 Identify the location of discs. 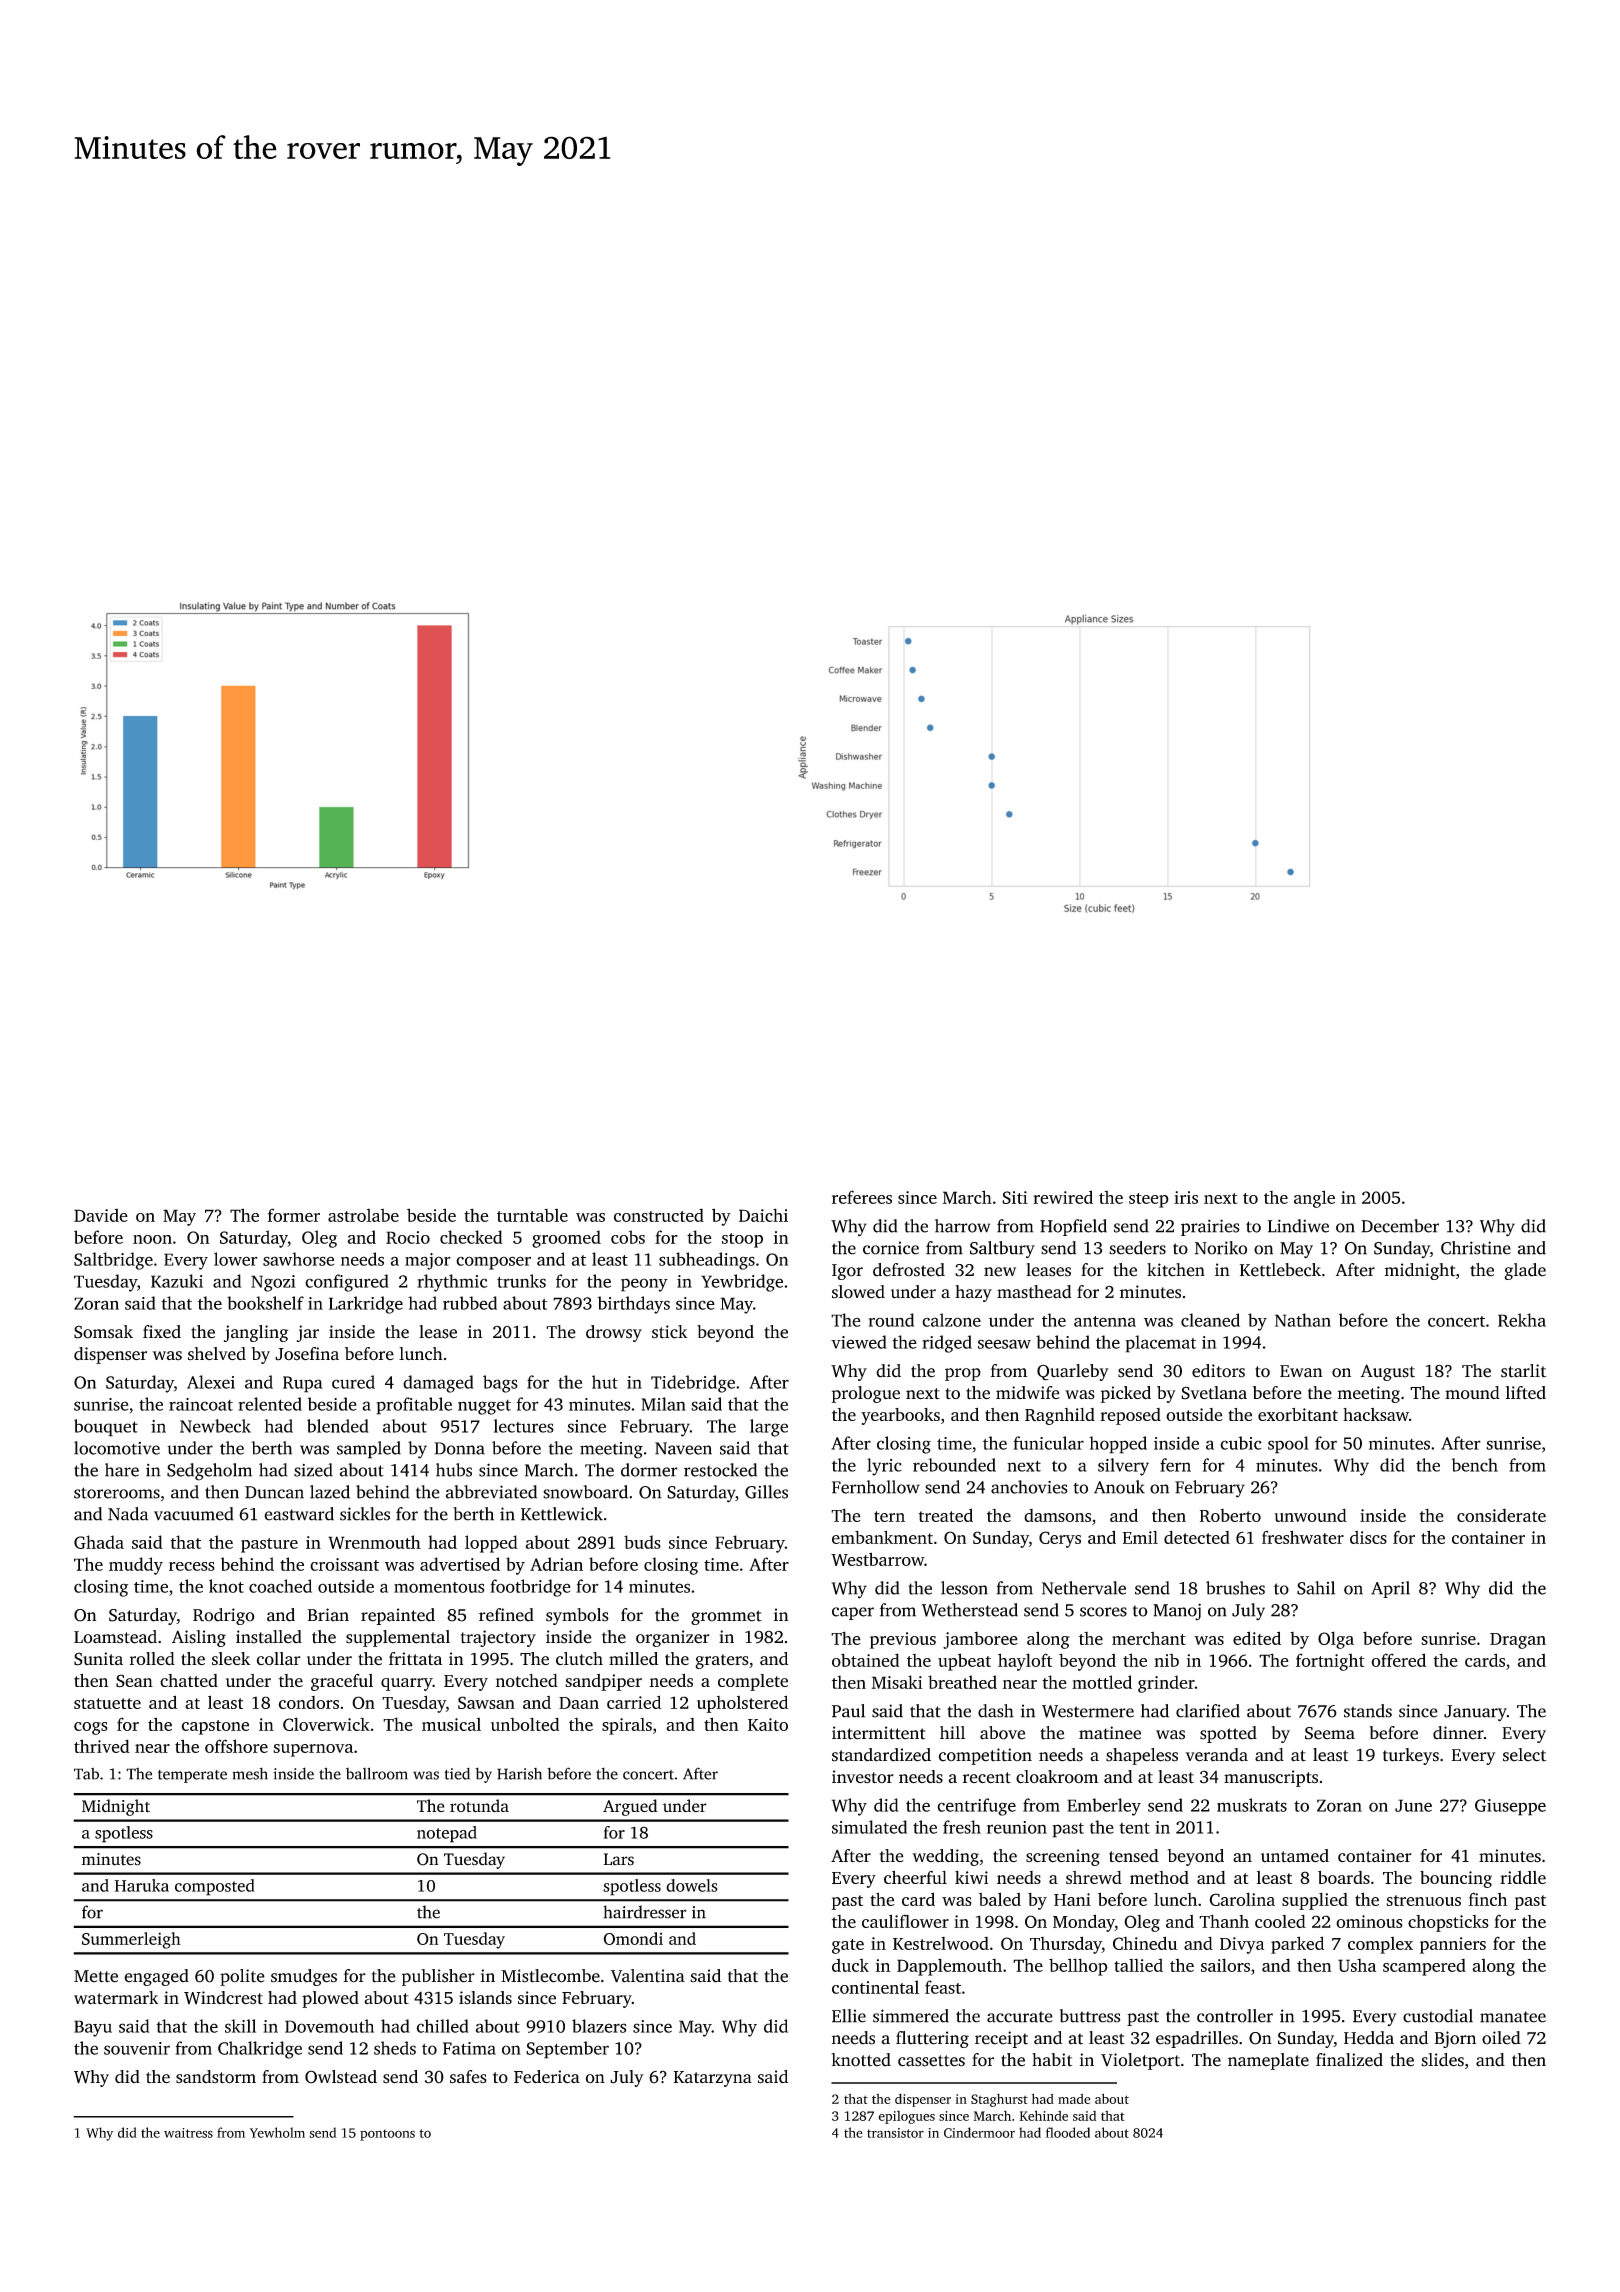
(1368, 1537).
